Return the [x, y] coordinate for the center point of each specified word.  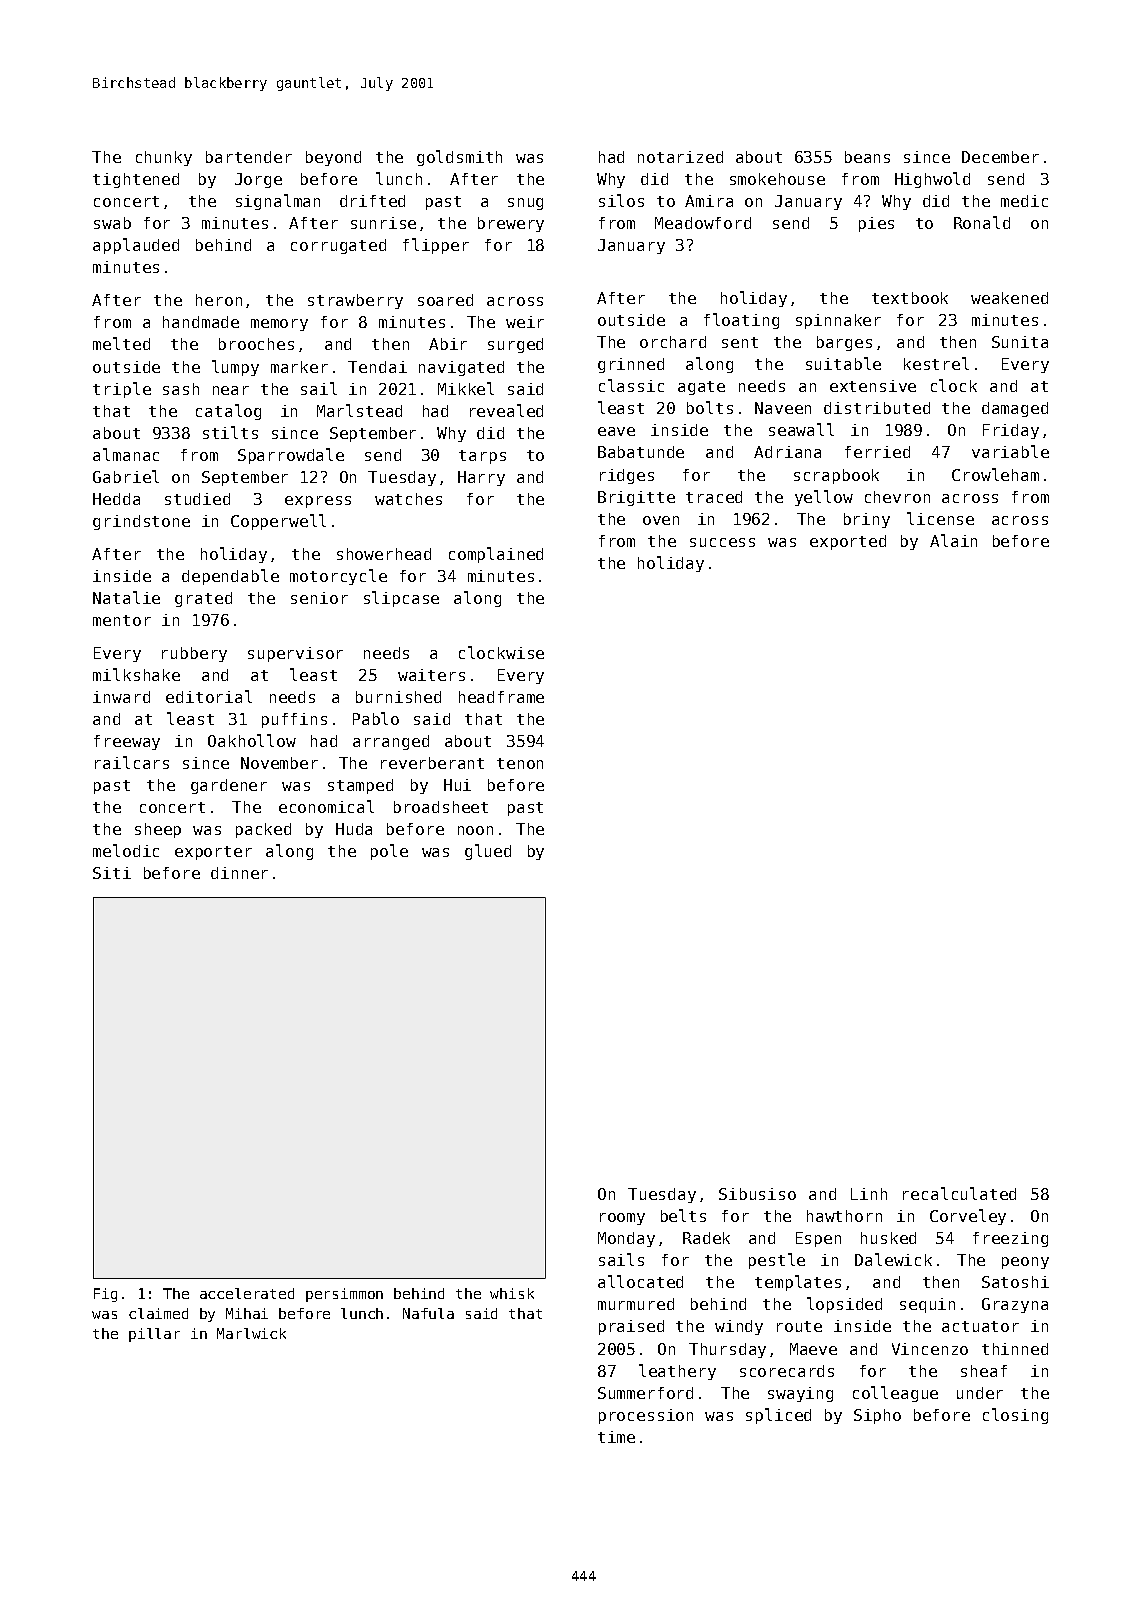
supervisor [295, 654]
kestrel [936, 363]
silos [621, 200]
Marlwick [251, 1333]
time [616, 1437]
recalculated [959, 1193]
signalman [278, 202]
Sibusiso [757, 1194]
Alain [953, 540]
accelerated [247, 1293]
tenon [520, 763]
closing [1015, 1416]
